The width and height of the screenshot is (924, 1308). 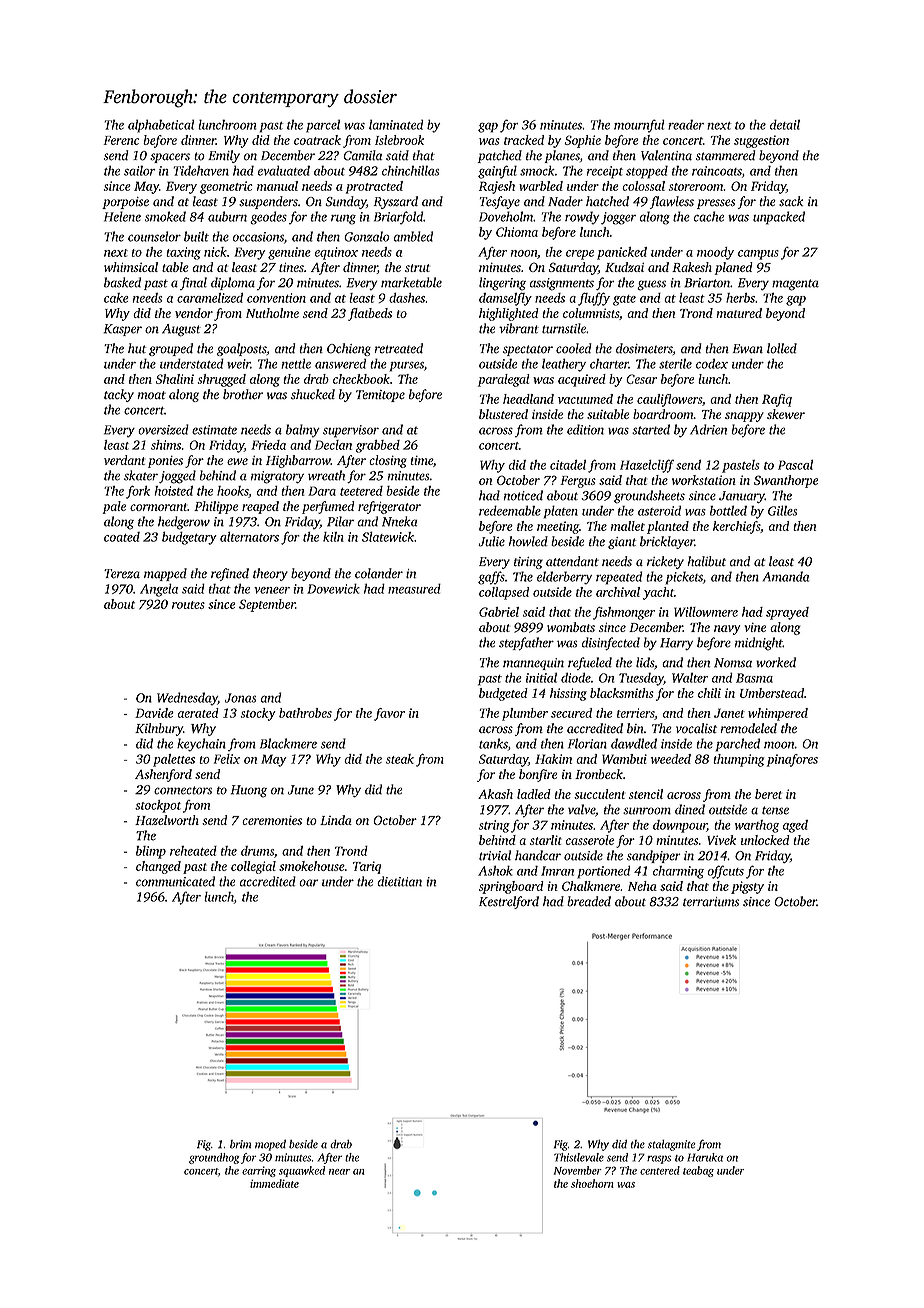 I want to click on squawked, so click(x=302, y=1171).
